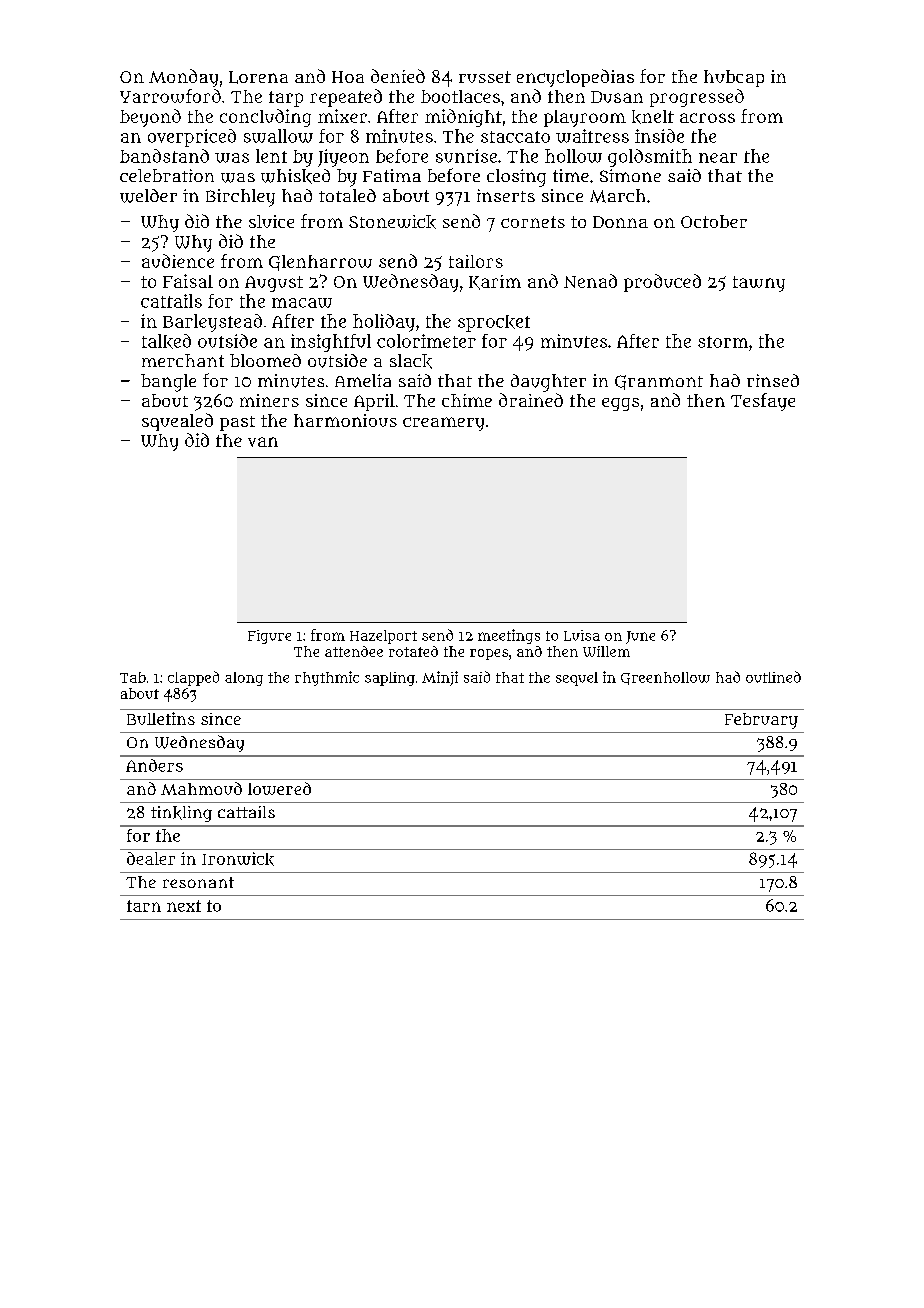 The width and height of the image is (924, 1308). I want to click on Tab, so click(133, 677).
